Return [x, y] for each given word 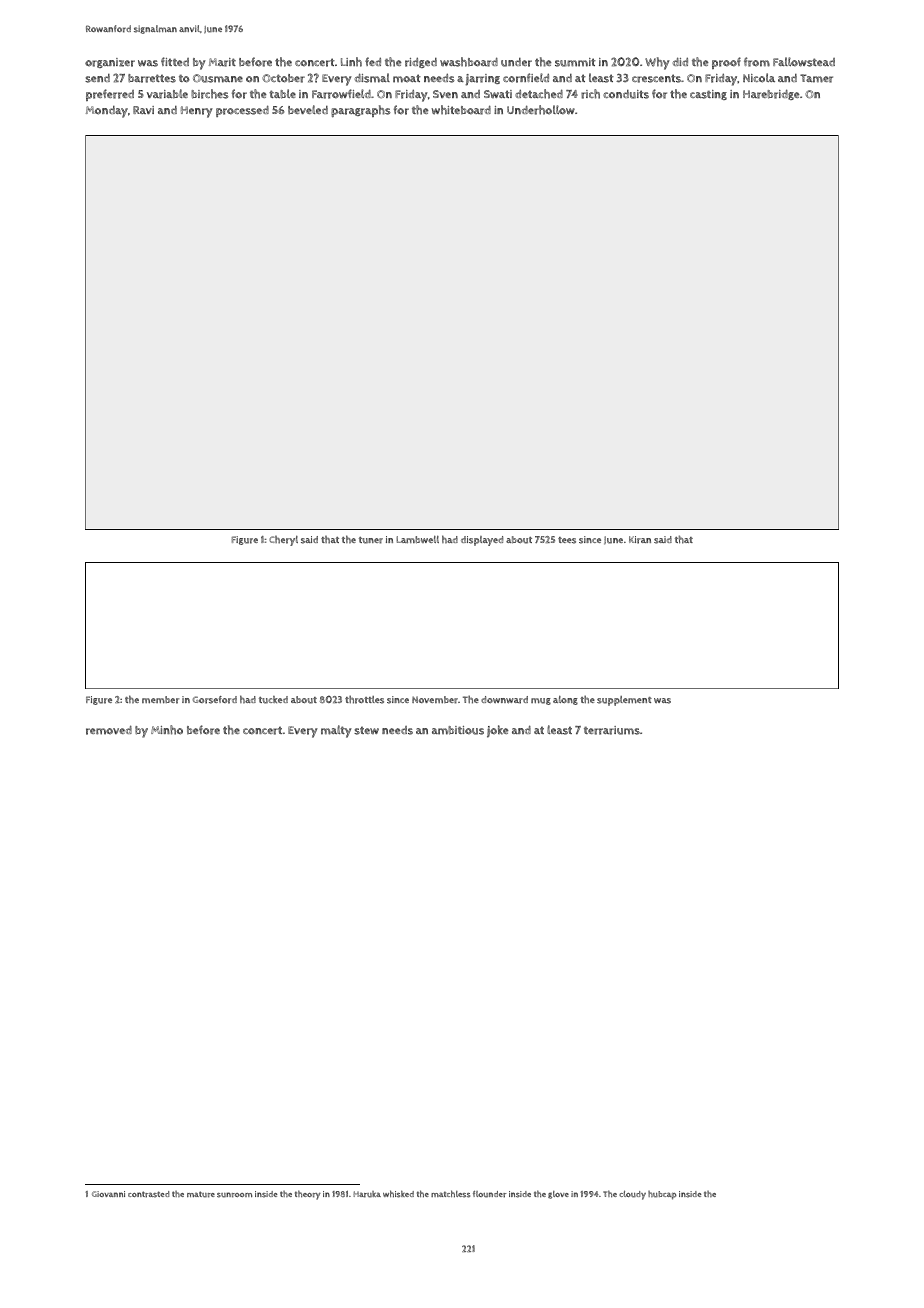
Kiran [640, 540]
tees [567, 540]
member [160, 700]
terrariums [612, 730]
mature [201, 1194]
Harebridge [771, 94]
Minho [167, 730]
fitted [175, 61]
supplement [624, 701]
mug [541, 701]
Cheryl [283, 541]
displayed [482, 541]
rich [590, 94]
